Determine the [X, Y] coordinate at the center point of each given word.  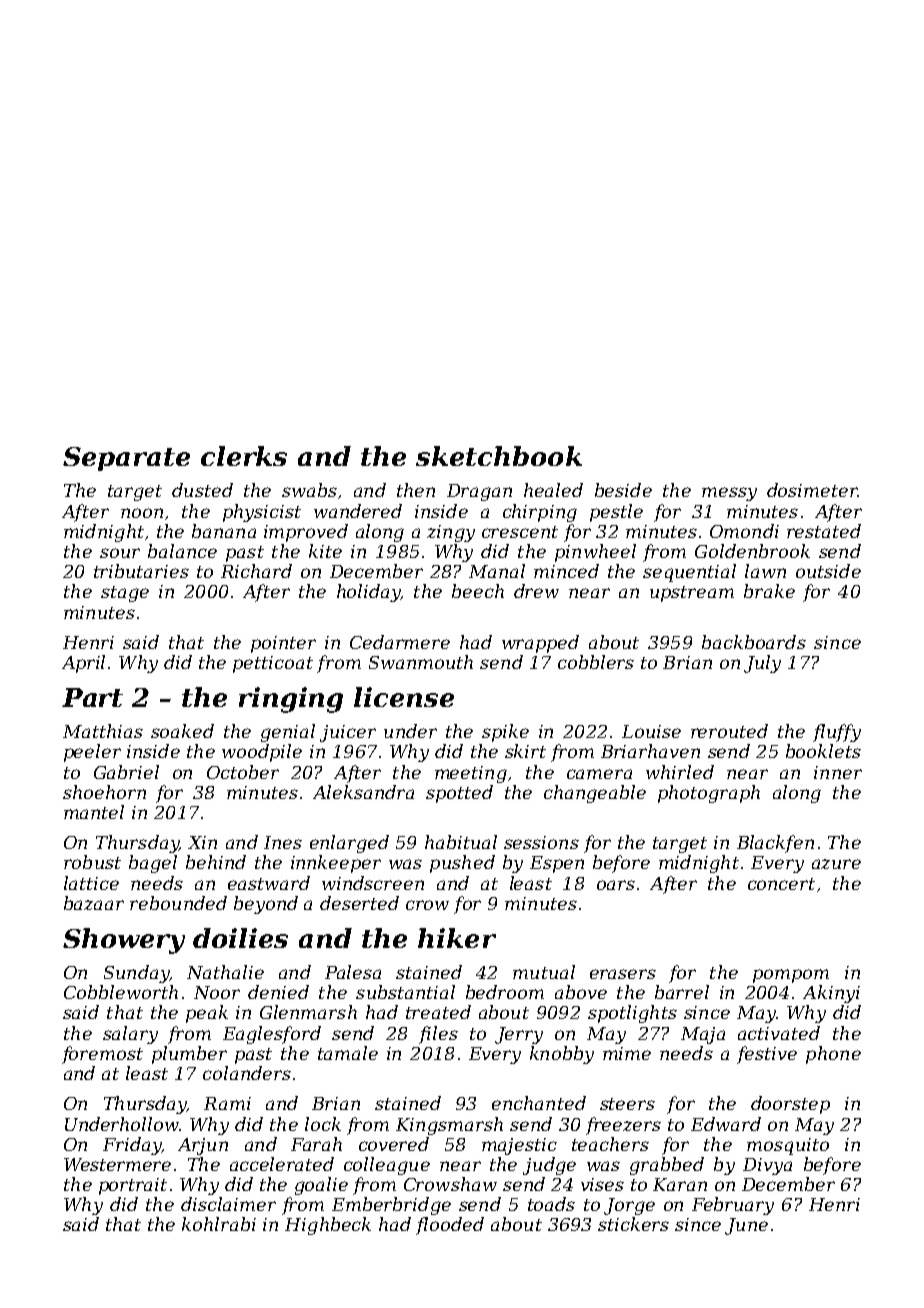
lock [323, 1124]
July [762, 664]
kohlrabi [219, 1224]
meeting [471, 774]
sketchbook [499, 456]
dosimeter [812, 490]
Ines [283, 842]
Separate [126, 459]
